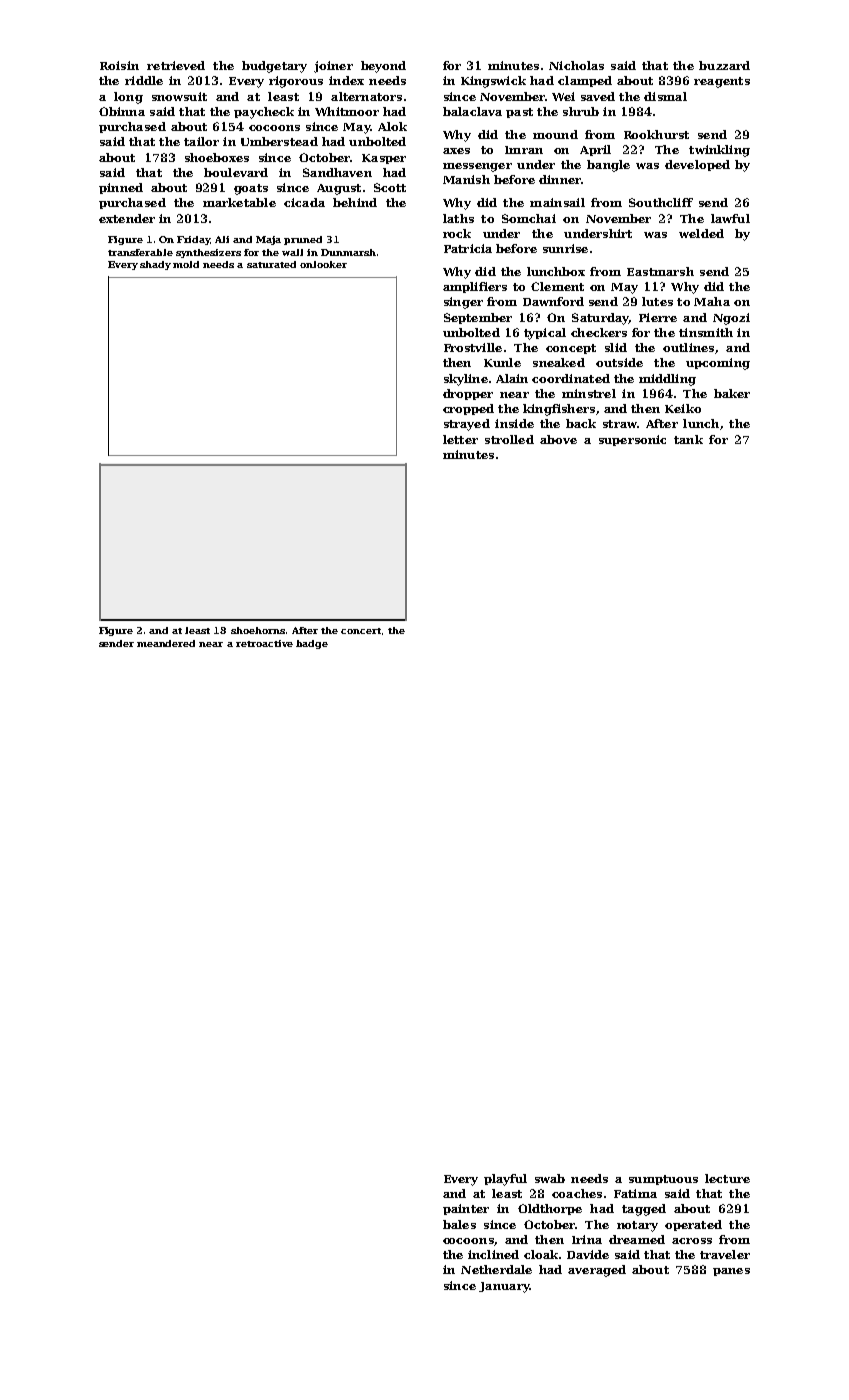 The width and height of the screenshot is (849, 1400). Describe the element at coordinates (688, 439) in the screenshot. I see `tank` at that location.
